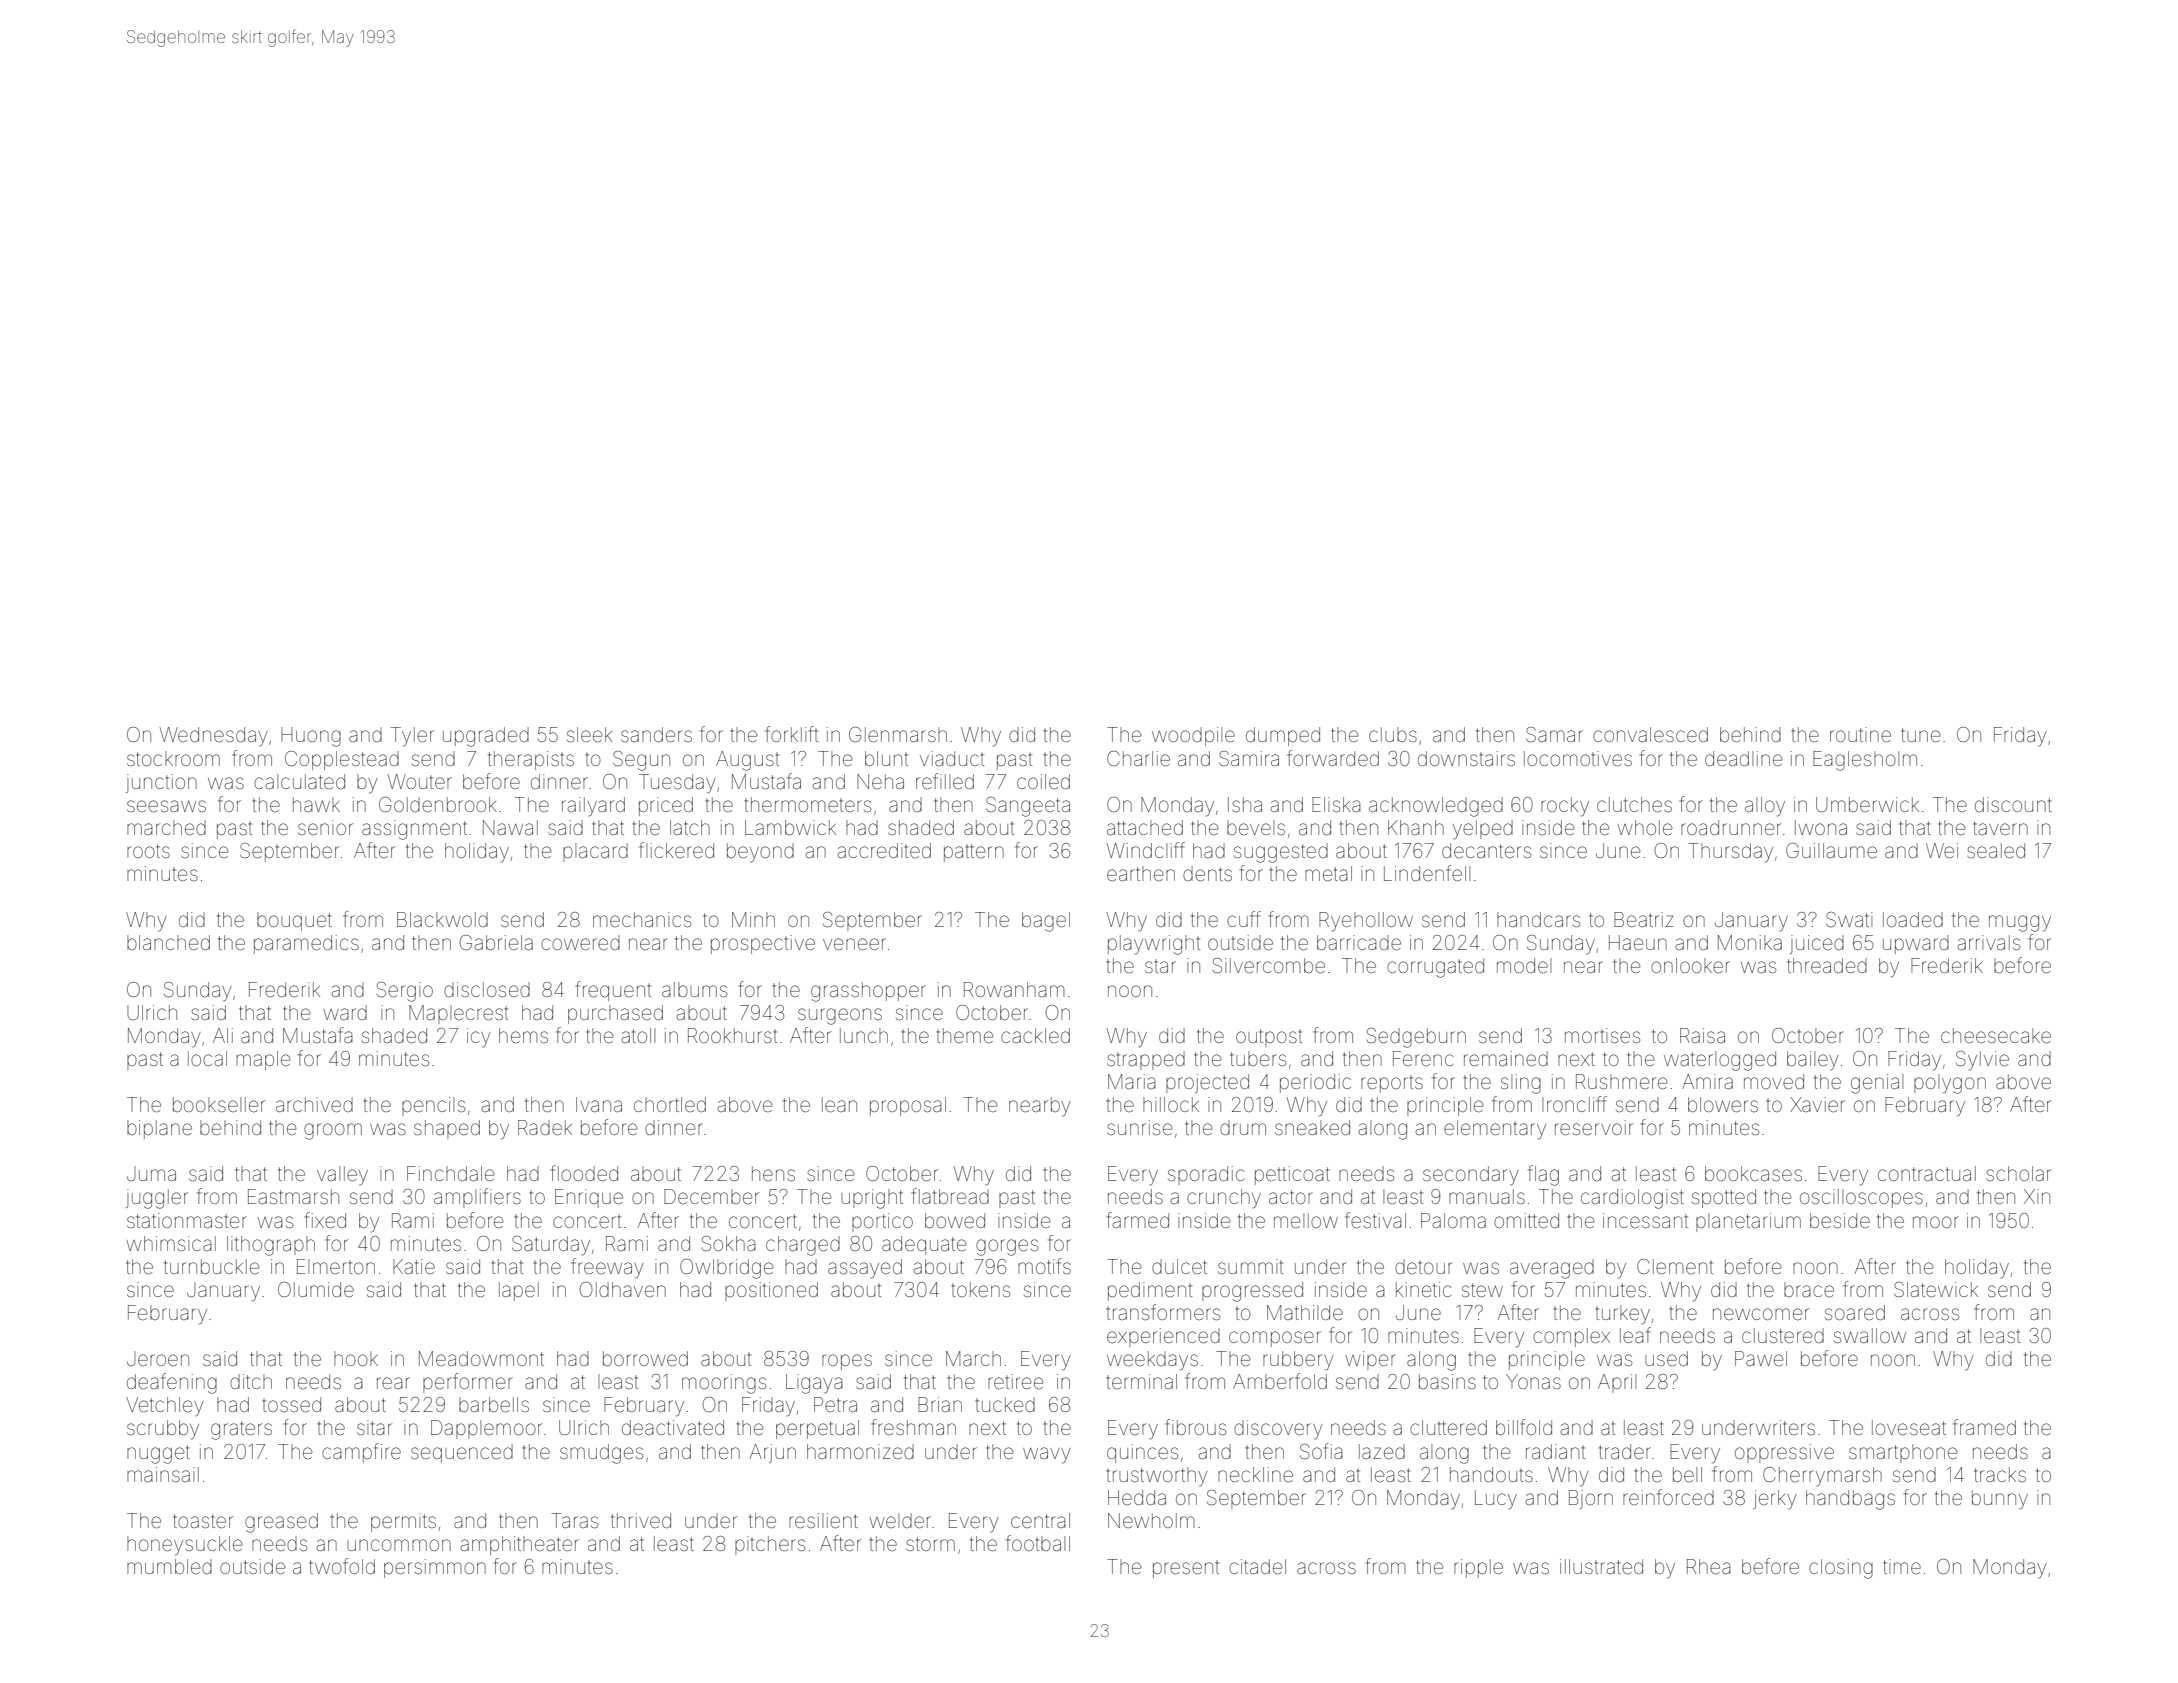 The width and height of the page is (2178, 1683). What do you see at coordinates (1730, 853) in the page?
I see `Thursday` at bounding box center [1730, 853].
